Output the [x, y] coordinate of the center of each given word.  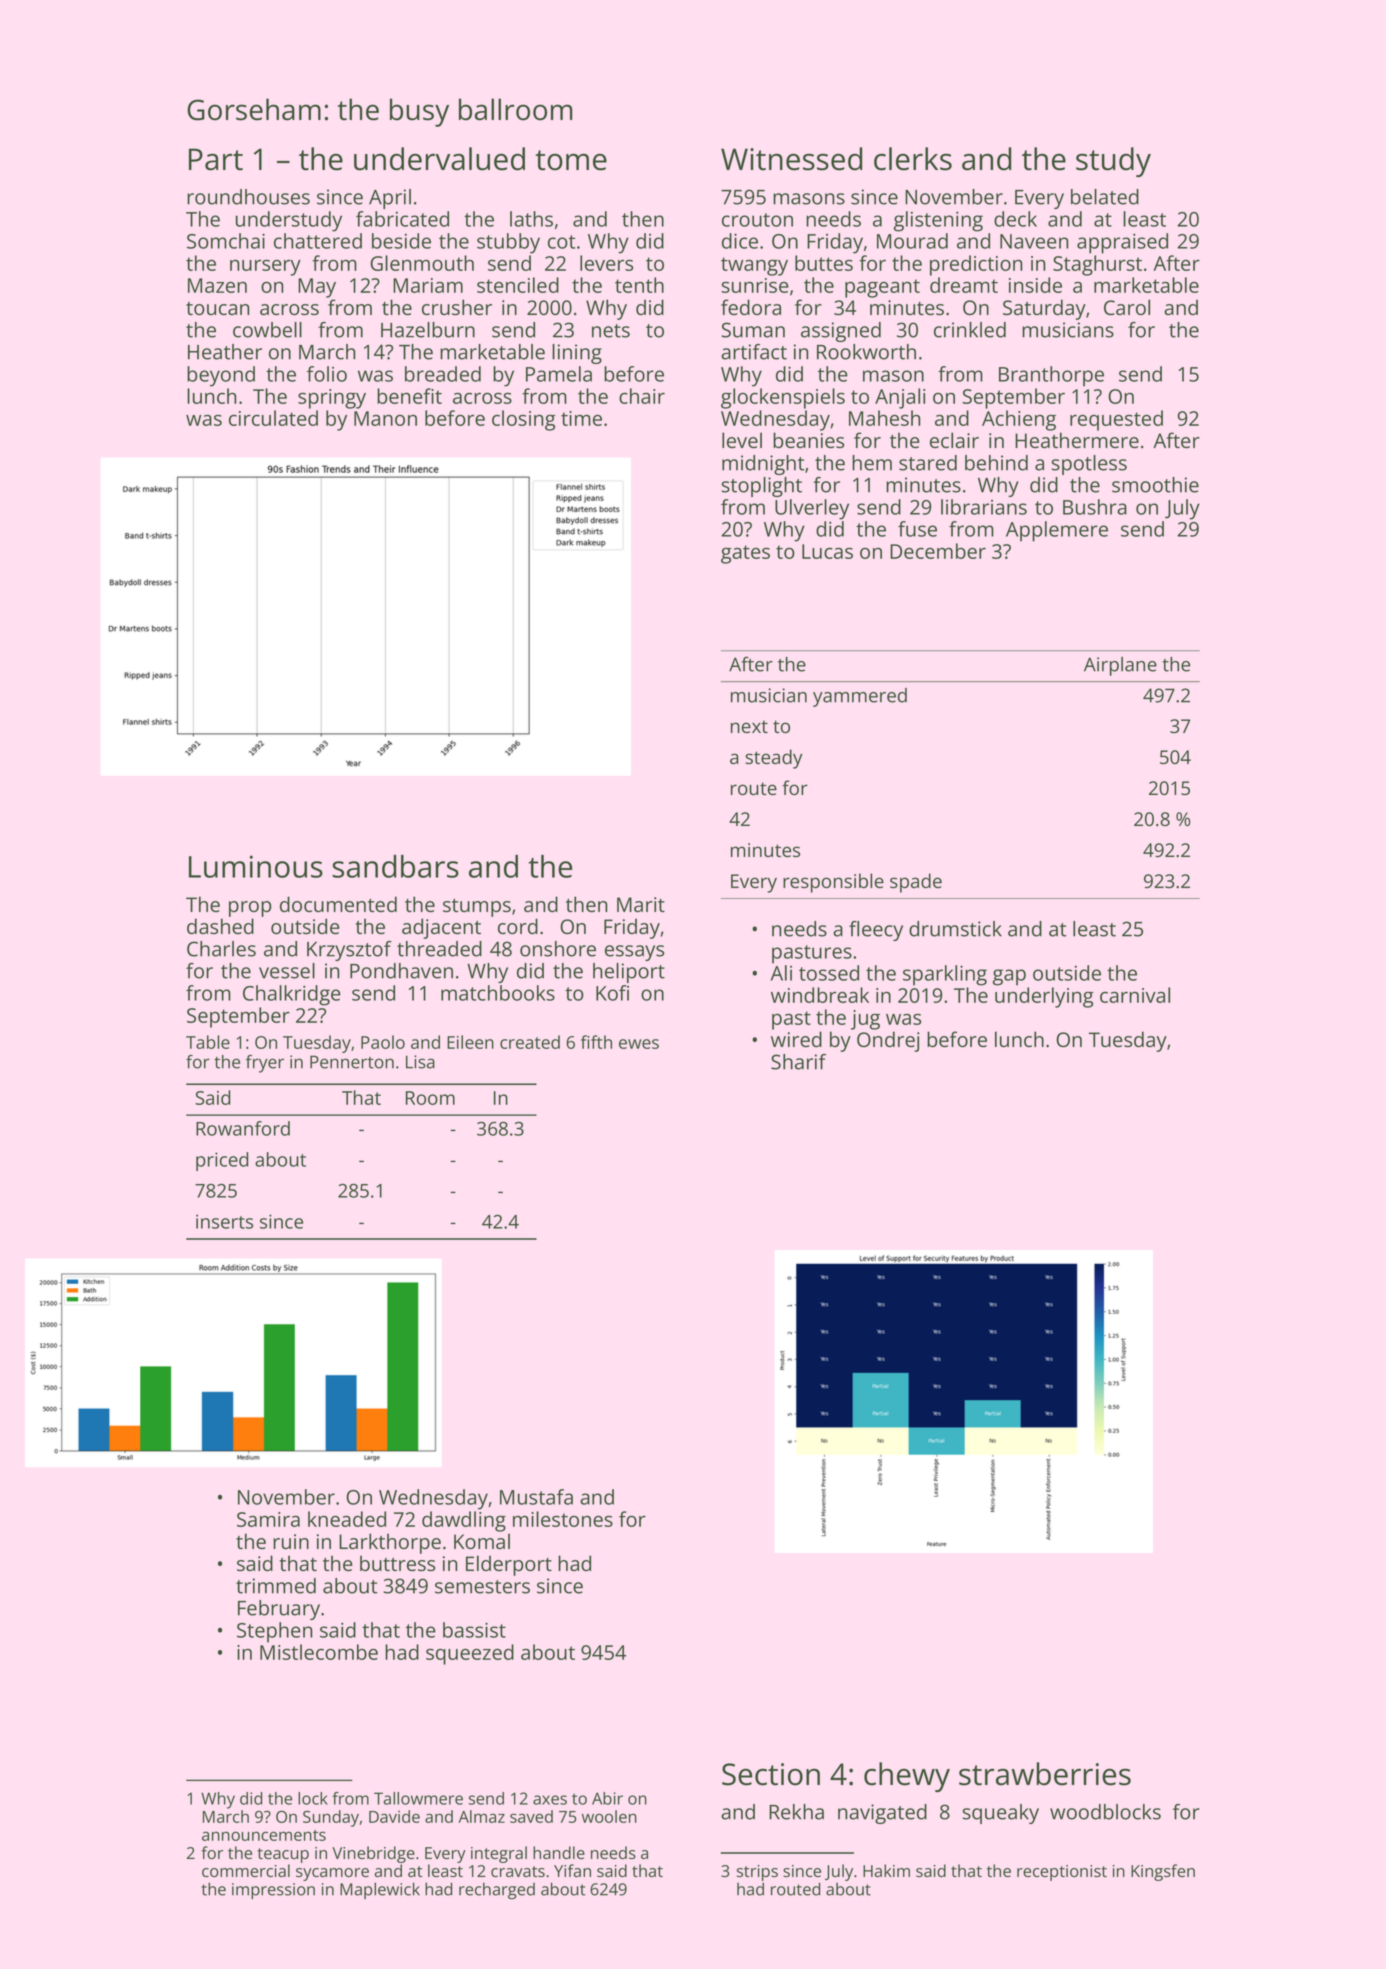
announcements [264, 1835]
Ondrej [888, 1041]
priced [222, 1161]
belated [1105, 197]
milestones [563, 1519]
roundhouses [248, 197]
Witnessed [791, 159]
